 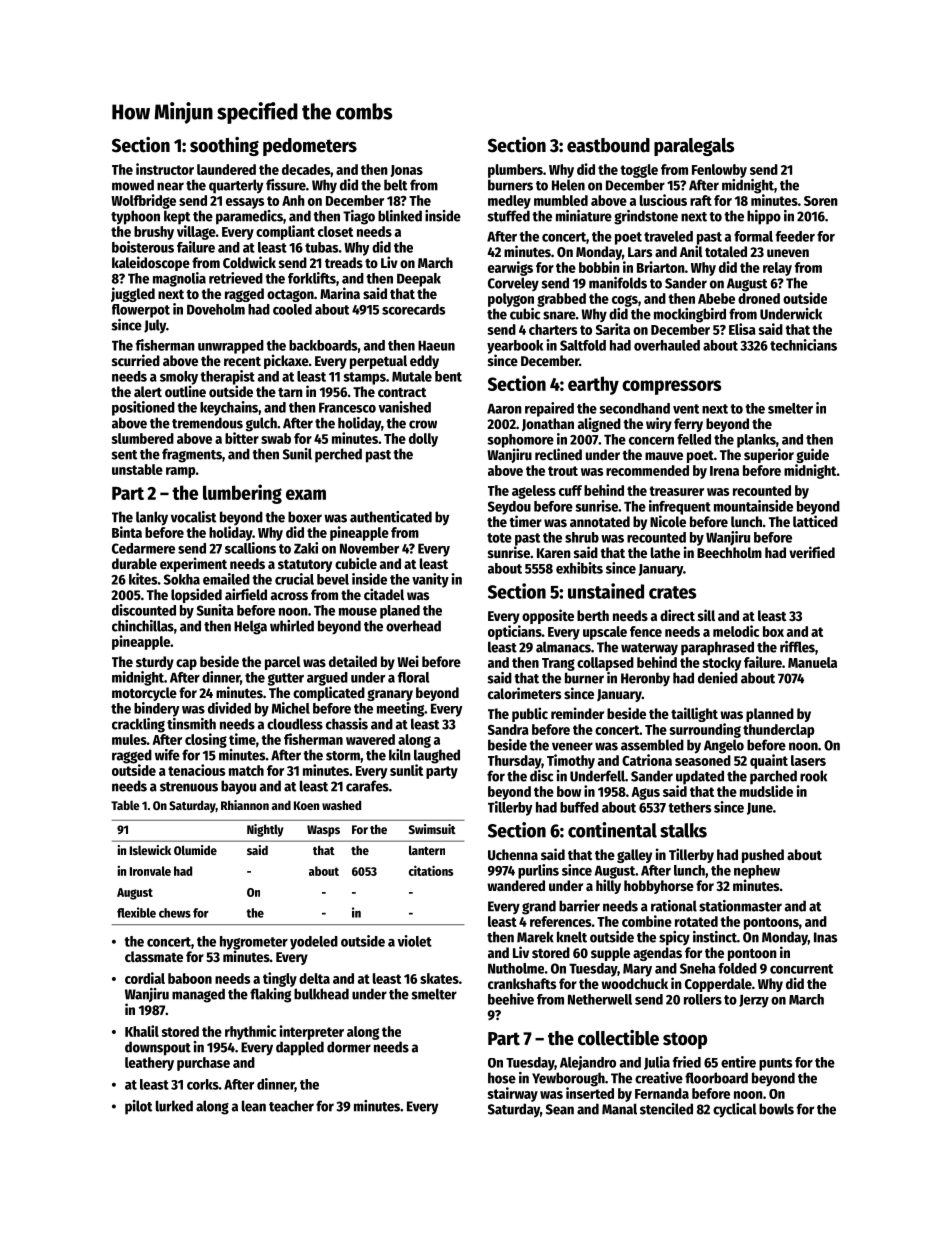 I want to click on plumbers, so click(x=515, y=171).
